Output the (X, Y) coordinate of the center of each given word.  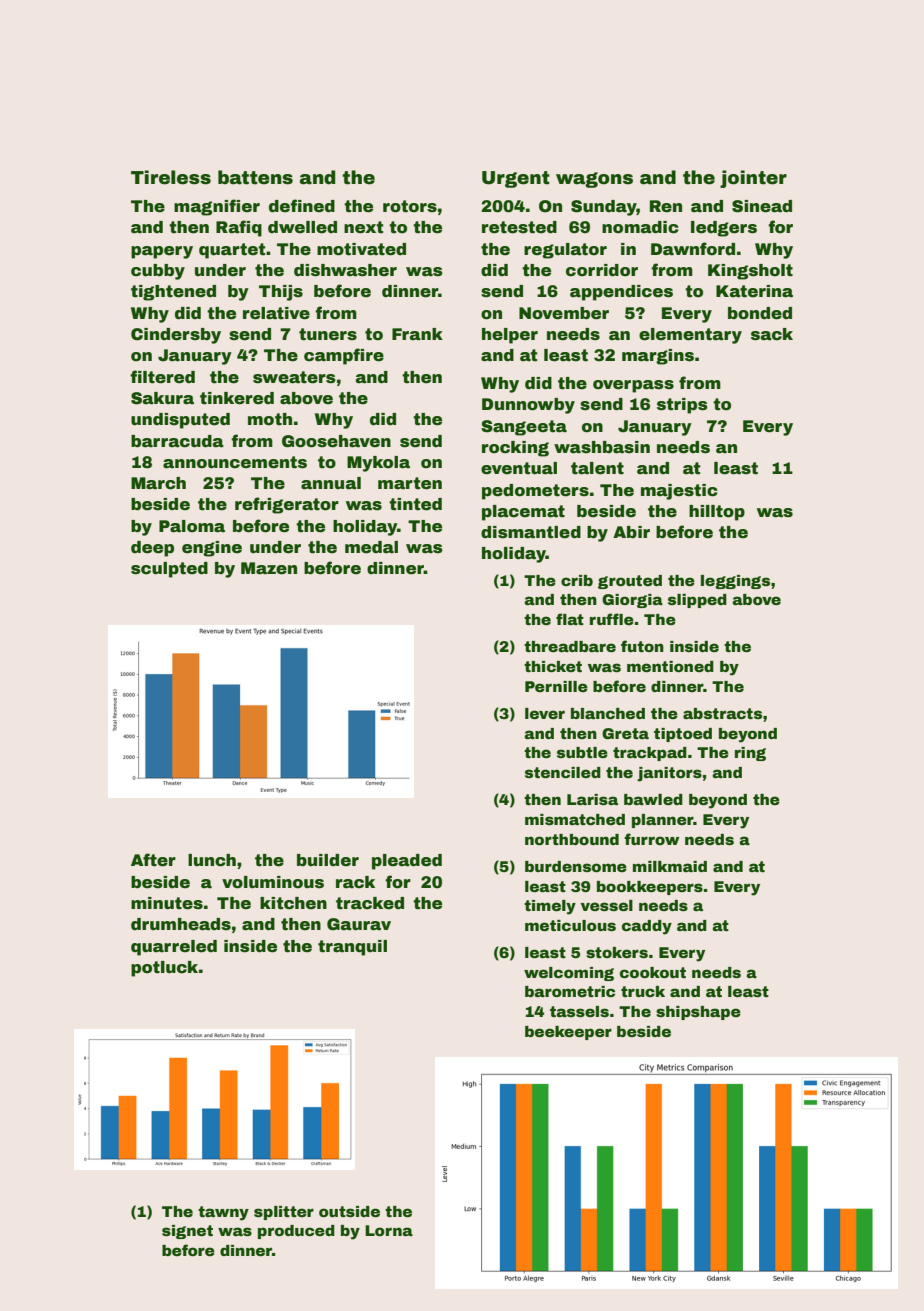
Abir (631, 532)
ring (750, 754)
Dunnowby (528, 406)
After (153, 860)
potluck (164, 969)
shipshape (698, 1013)
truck (643, 991)
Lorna (389, 1230)
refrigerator (287, 505)
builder (328, 860)
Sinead (762, 206)
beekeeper (568, 1033)
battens (255, 177)
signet (187, 1232)
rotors (410, 206)
